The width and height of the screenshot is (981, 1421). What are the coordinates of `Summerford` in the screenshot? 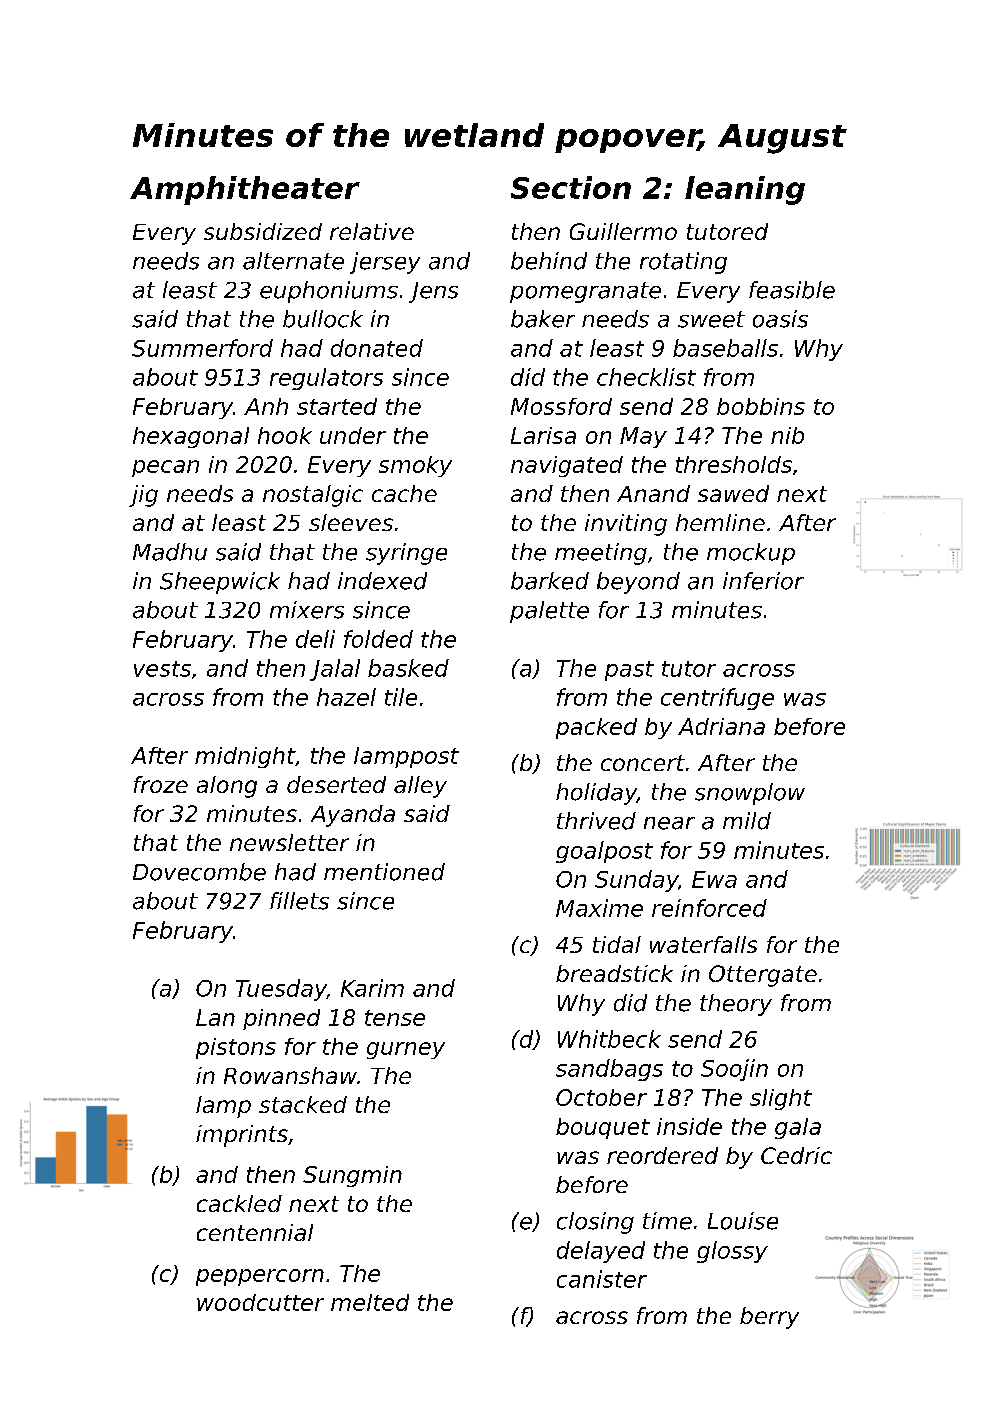 It's located at (202, 348).
